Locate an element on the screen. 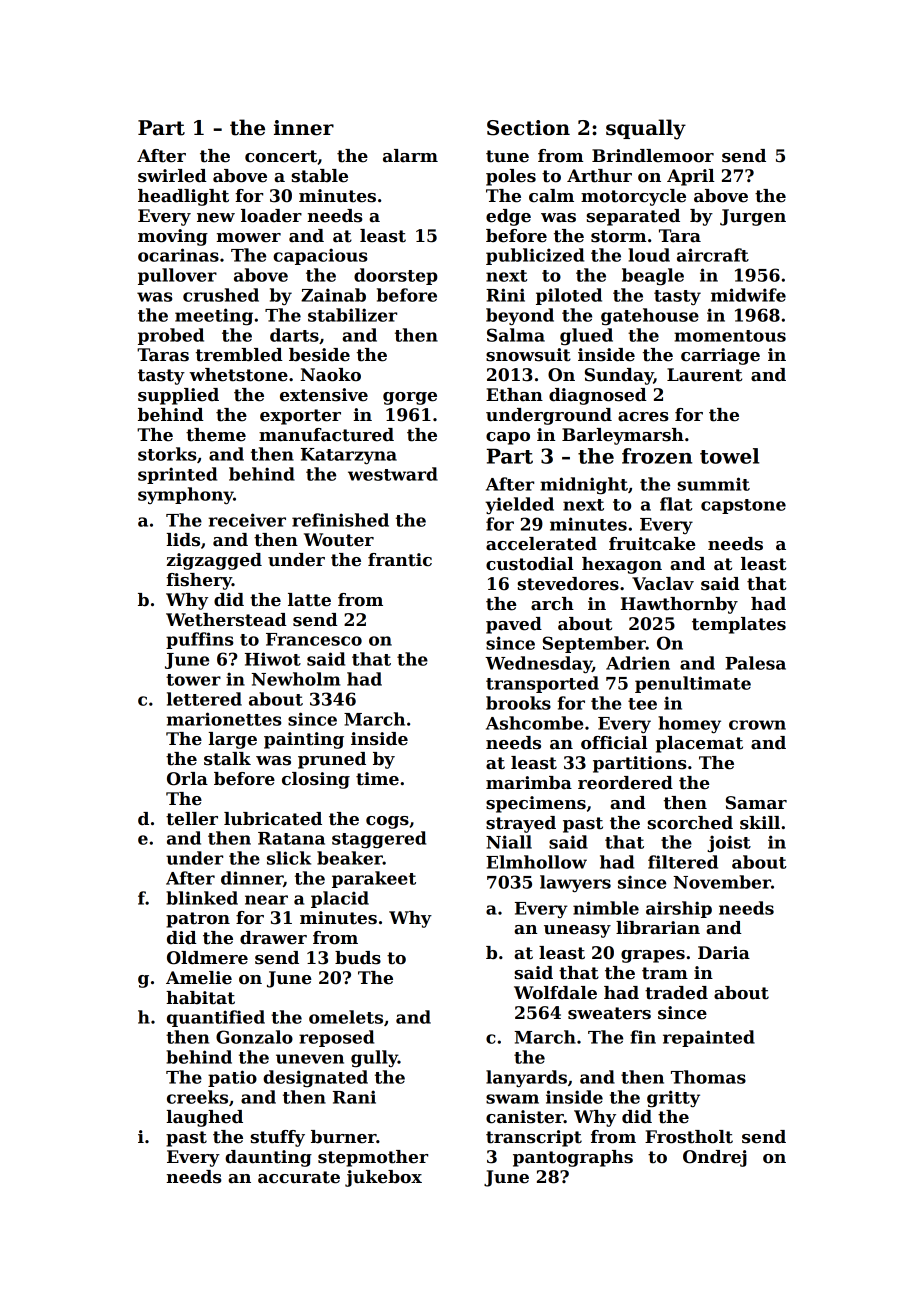 The image size is (924, 1314). Palesa is located at coordinates (755, 663).
